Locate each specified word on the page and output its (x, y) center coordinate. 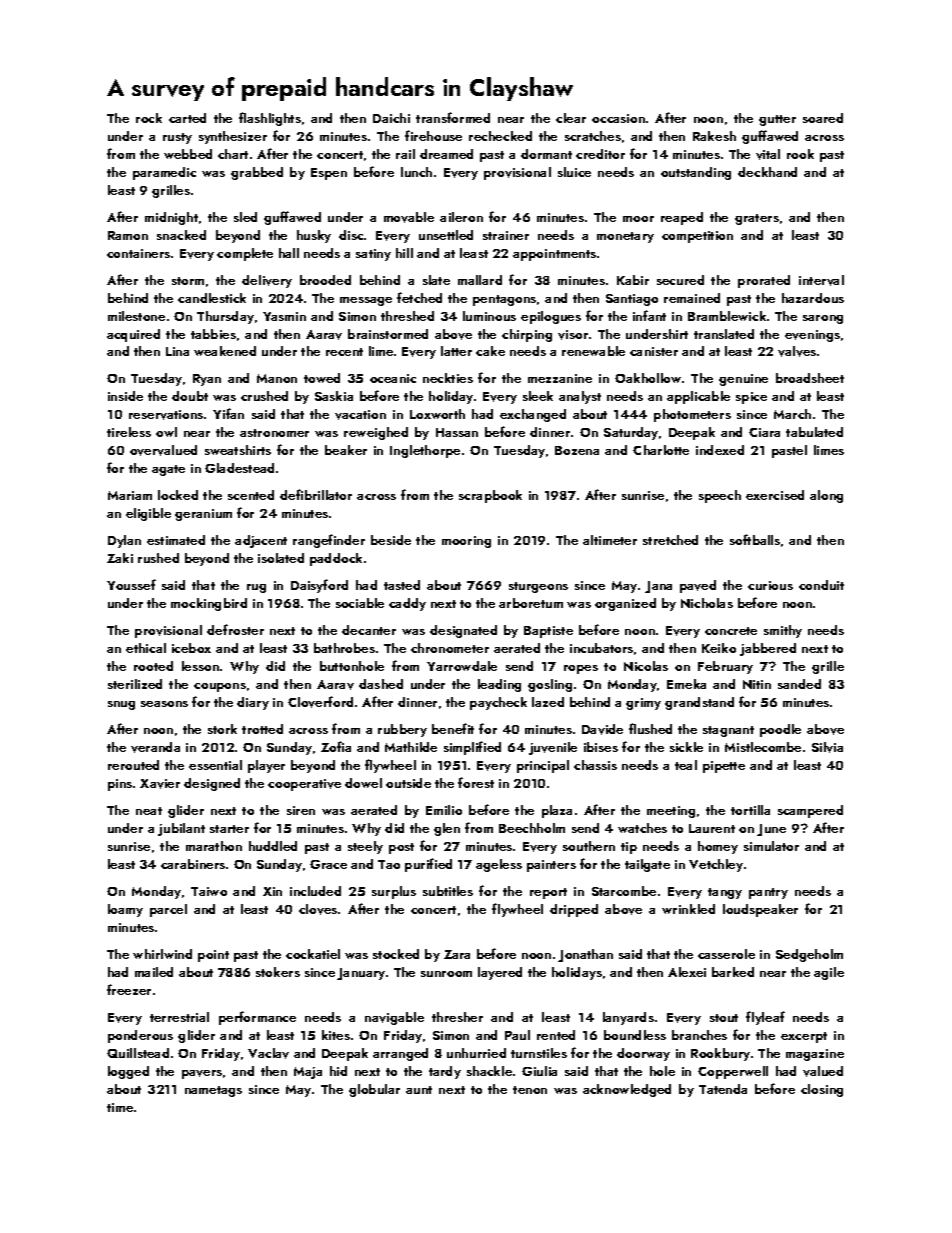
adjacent (261, 541)
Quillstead (138, 1053)
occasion (618, 118)
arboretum (531, 603)
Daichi (391, 118)
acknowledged (627, 1090)
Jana (658, 587)
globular (374, 1090)
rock (149, 118)
